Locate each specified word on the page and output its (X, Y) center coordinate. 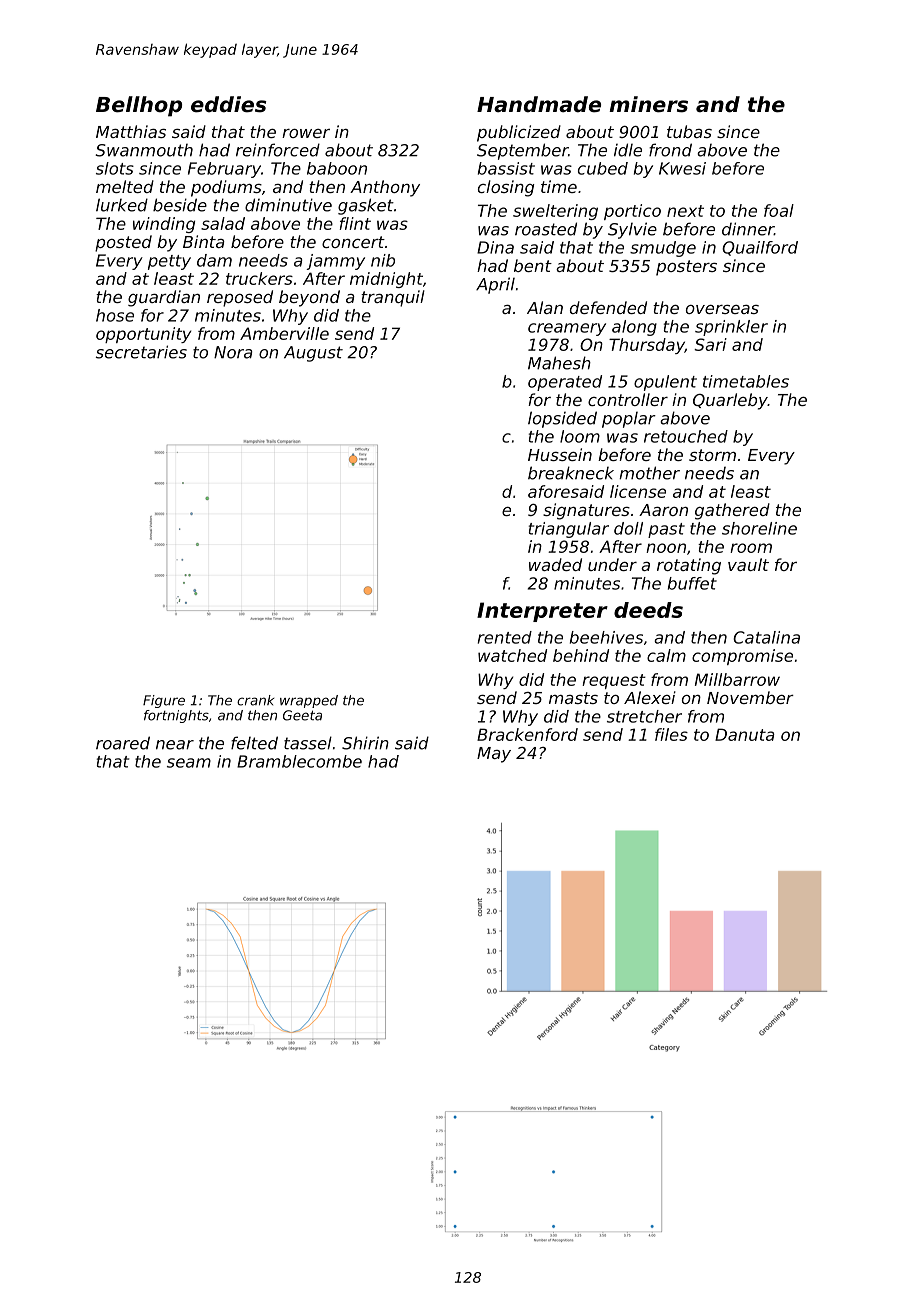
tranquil (393, 298)
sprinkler (731, 328)
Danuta (745, 734)
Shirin (365, 743)
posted (123, 243)
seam (189, 763)
